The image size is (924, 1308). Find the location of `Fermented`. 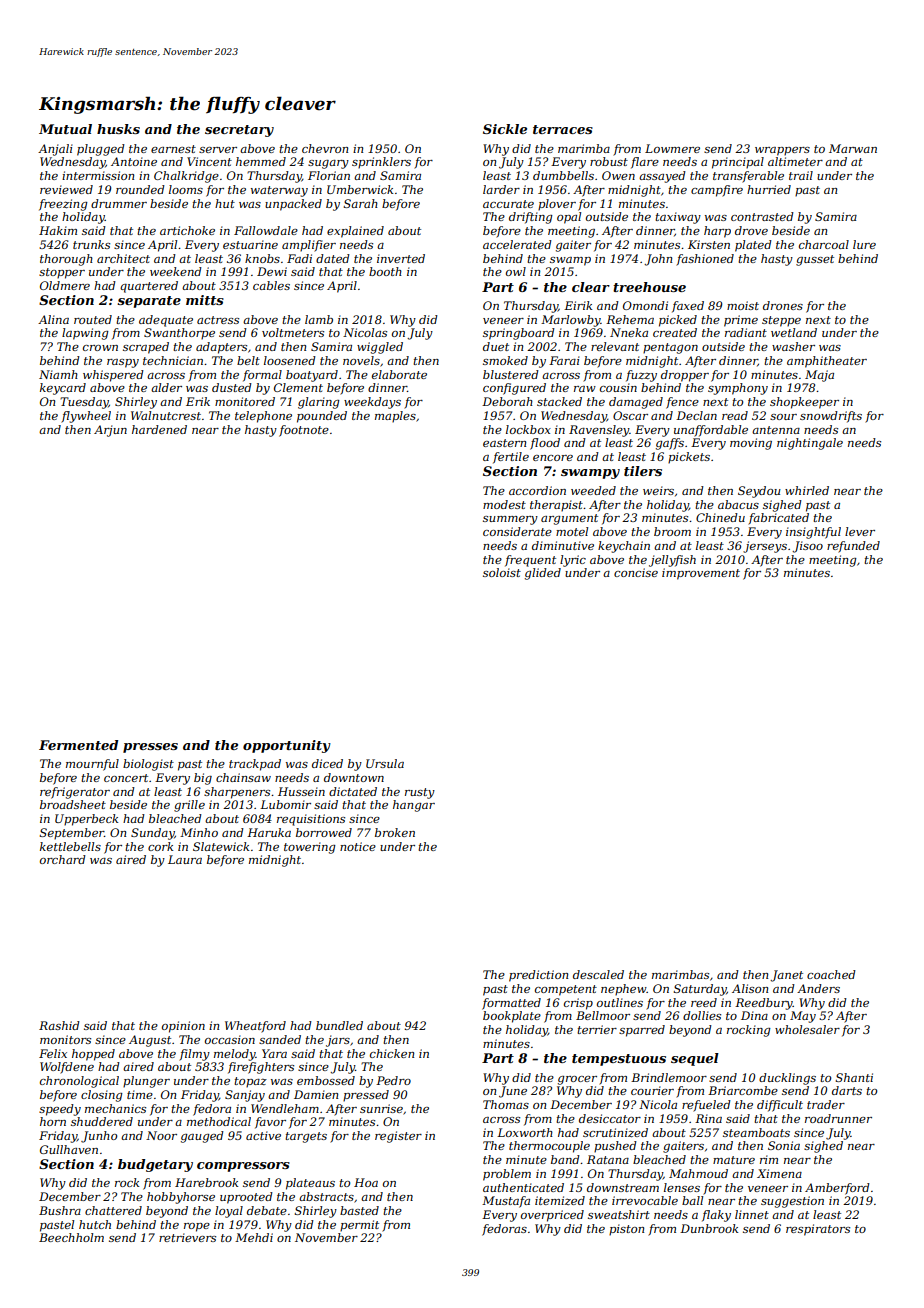

Fermented is located at coordinates (78, 745).
